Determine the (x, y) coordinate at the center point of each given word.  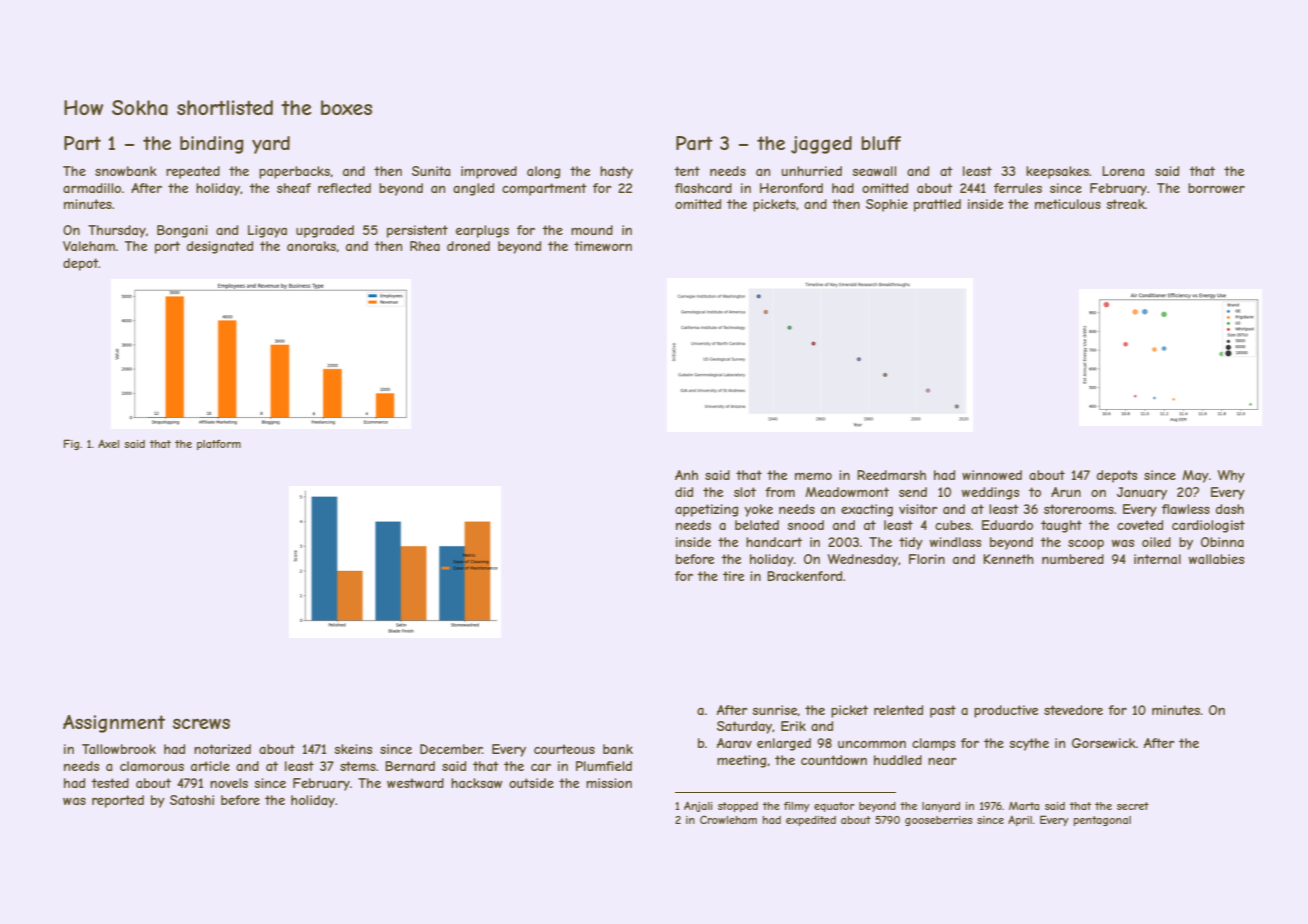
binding (212, 145)
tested (110, 783)
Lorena (1123, 171)
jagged (821, 145)
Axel (108, 444)
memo (813, 476)
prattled (937, 205)
